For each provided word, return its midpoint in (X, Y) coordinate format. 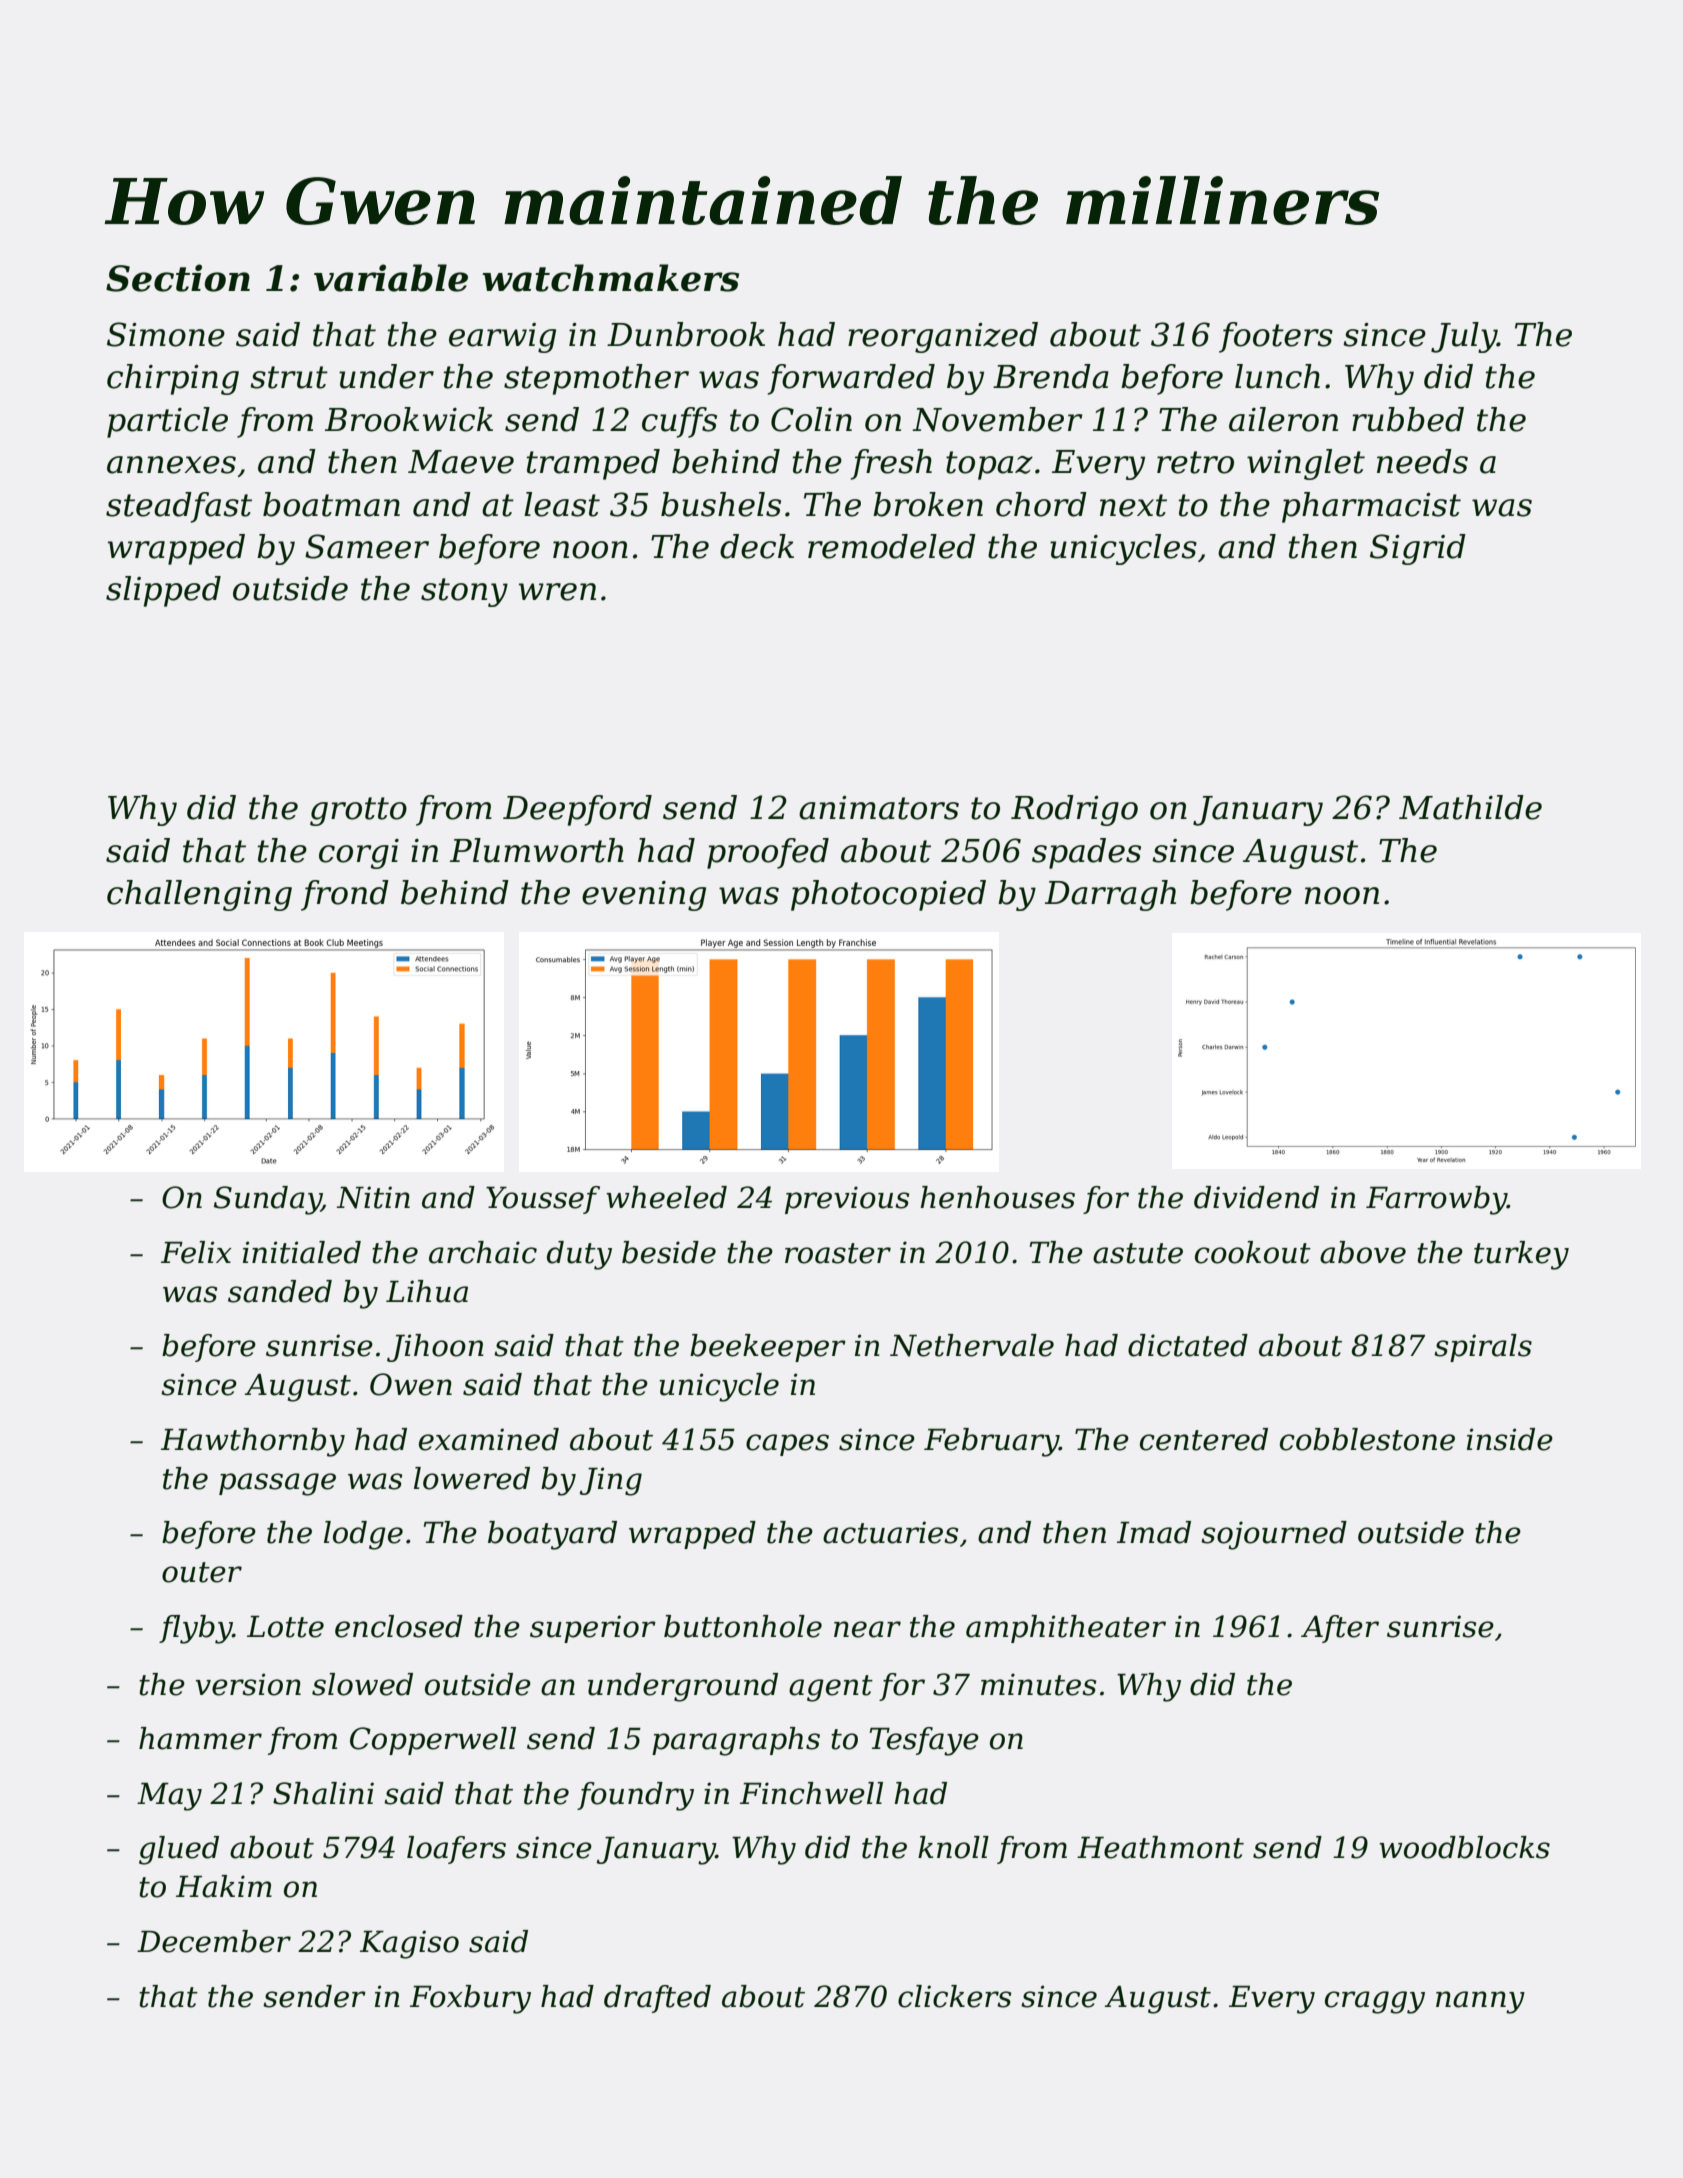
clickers (954, 1996)
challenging (199, 895)
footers (1276, 337)
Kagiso (409, 1944)
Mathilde (1470, 807)
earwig (502, 338)
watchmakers (610, 278)
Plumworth (537, 850)
